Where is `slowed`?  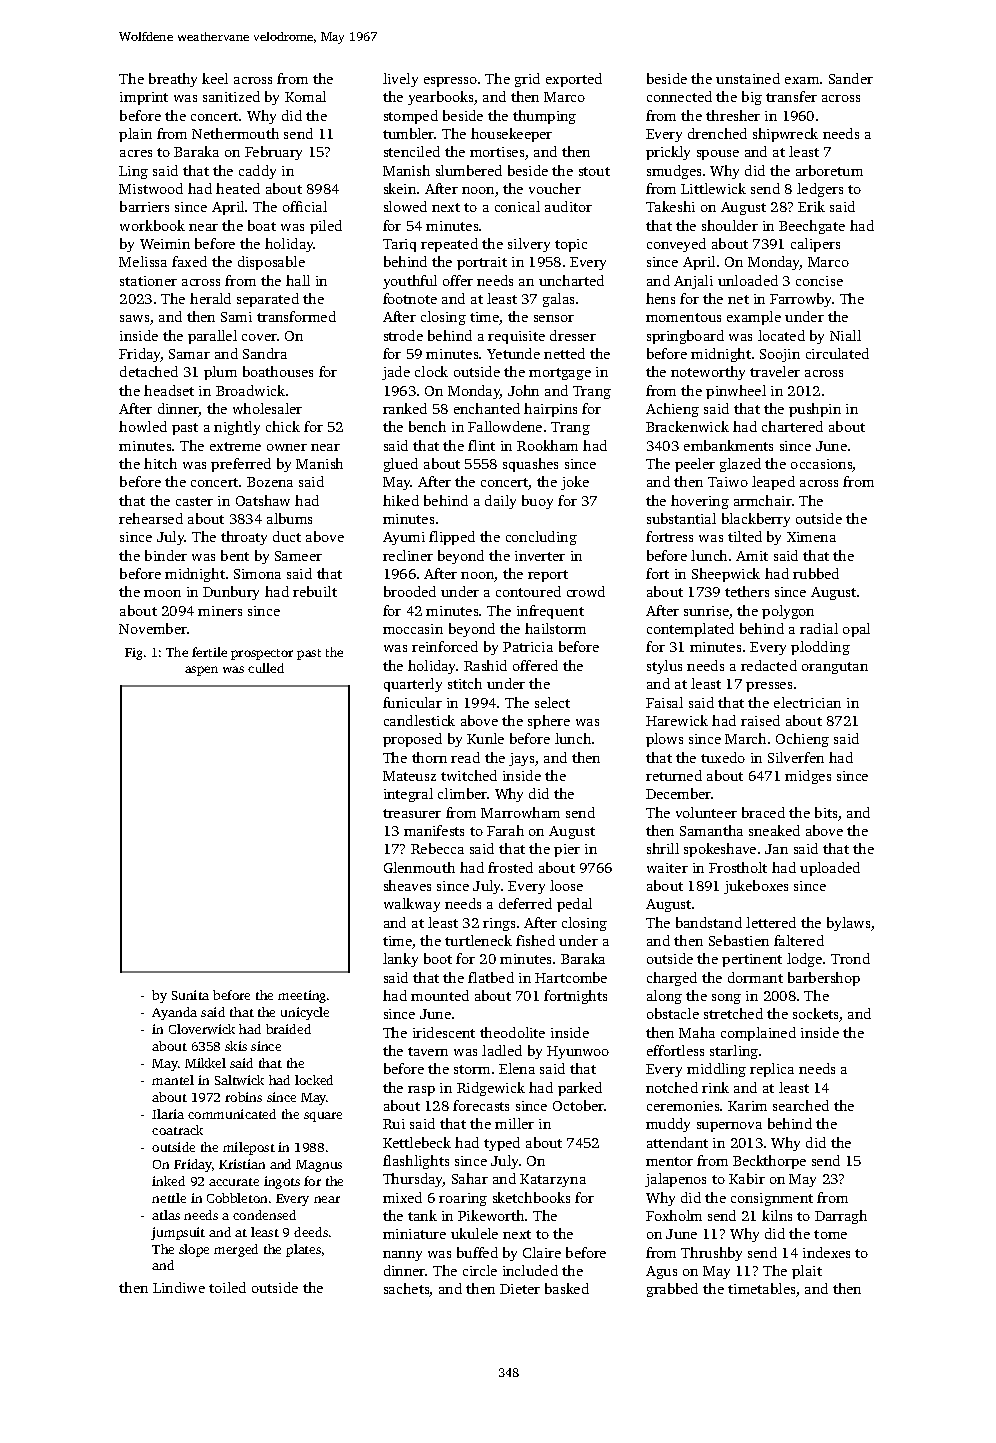
slowed is located at coordinates (405, 206).
